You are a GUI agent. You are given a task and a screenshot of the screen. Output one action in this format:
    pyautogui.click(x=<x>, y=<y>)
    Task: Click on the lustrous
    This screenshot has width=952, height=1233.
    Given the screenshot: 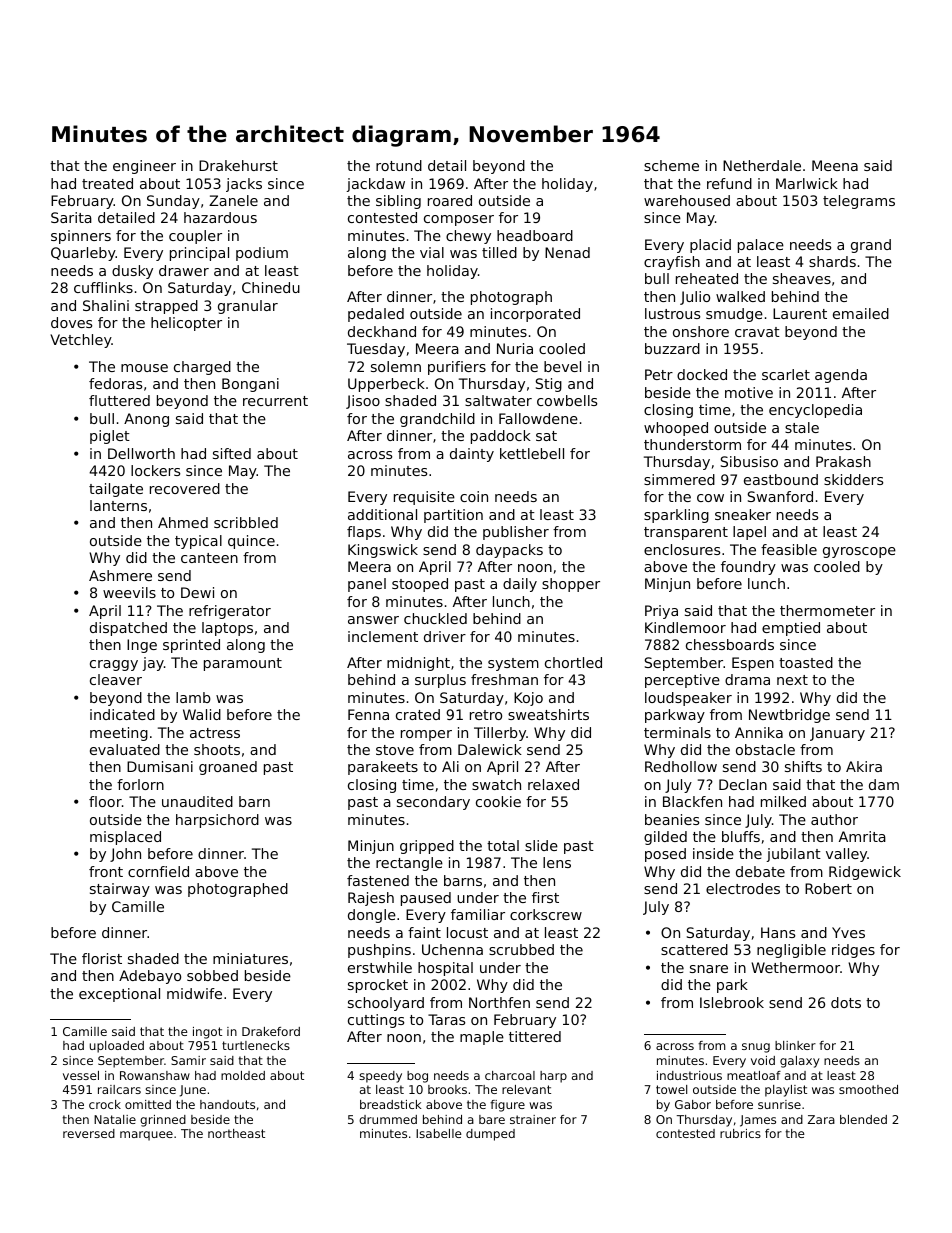 What is the action you would take?
    pyautogui.click(x=672, y=313)
